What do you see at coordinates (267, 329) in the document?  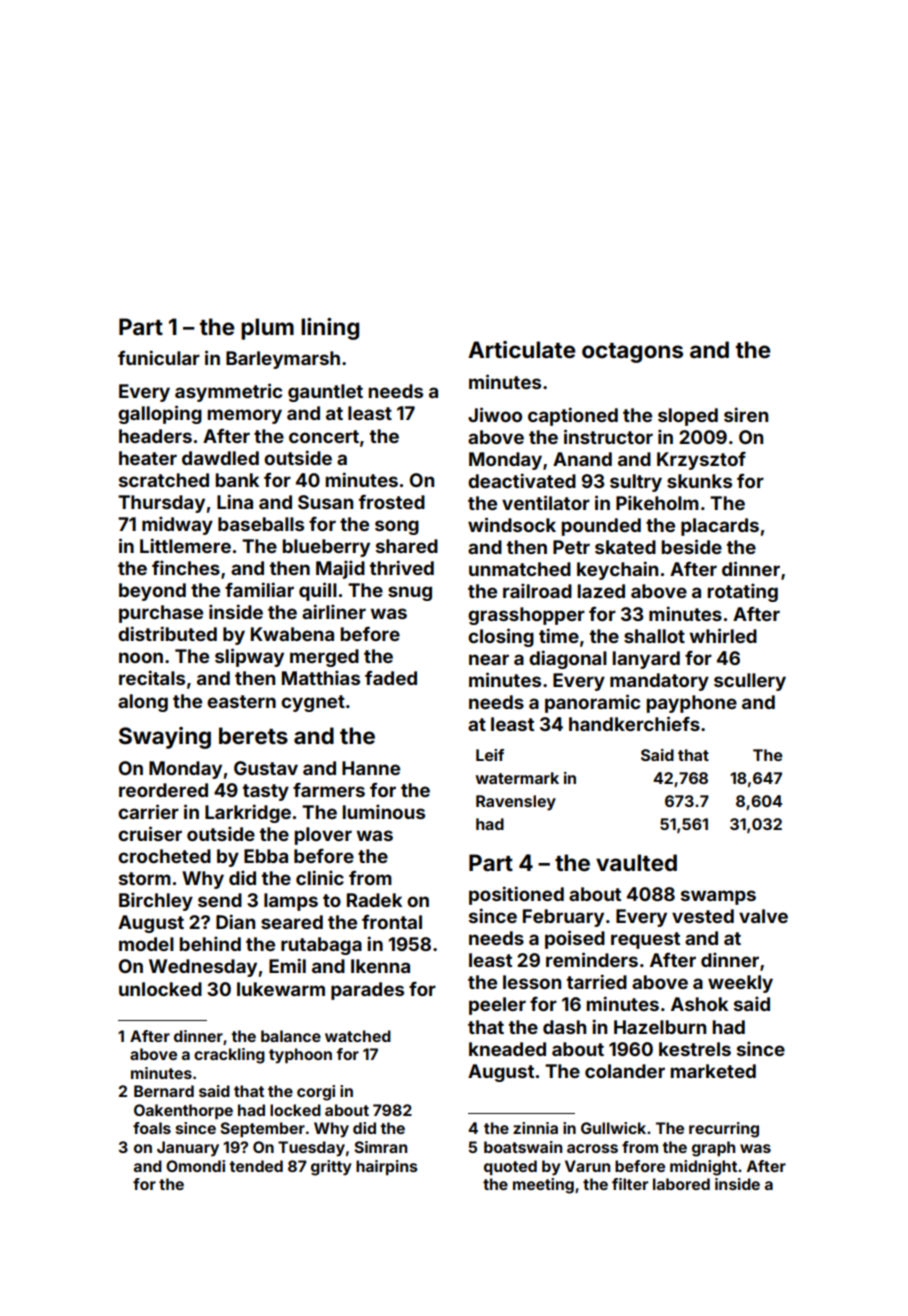 I see `plum` at bounding box center [267, 329].
